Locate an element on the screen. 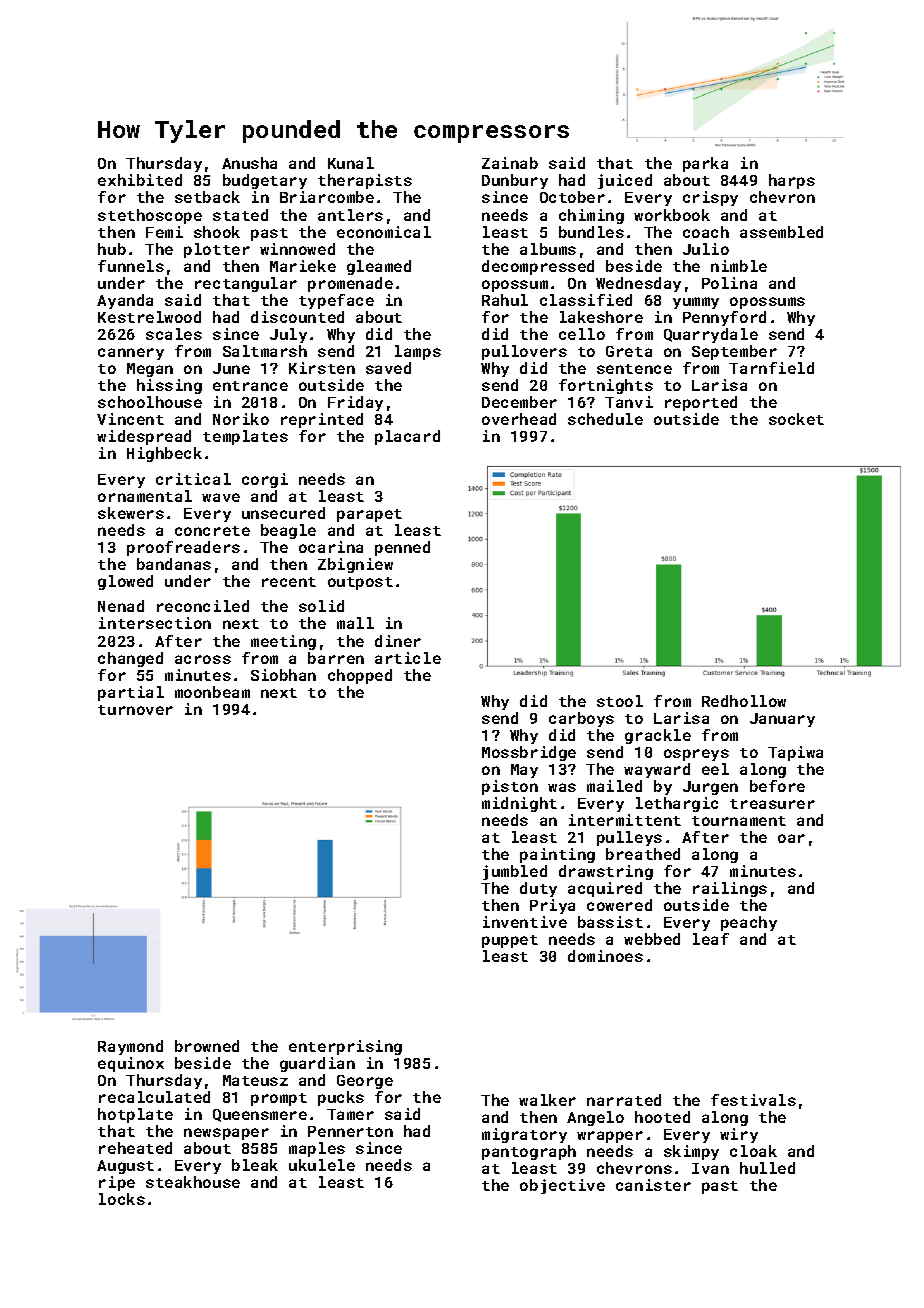  moonbeam is located at coordinates (212, 692).
